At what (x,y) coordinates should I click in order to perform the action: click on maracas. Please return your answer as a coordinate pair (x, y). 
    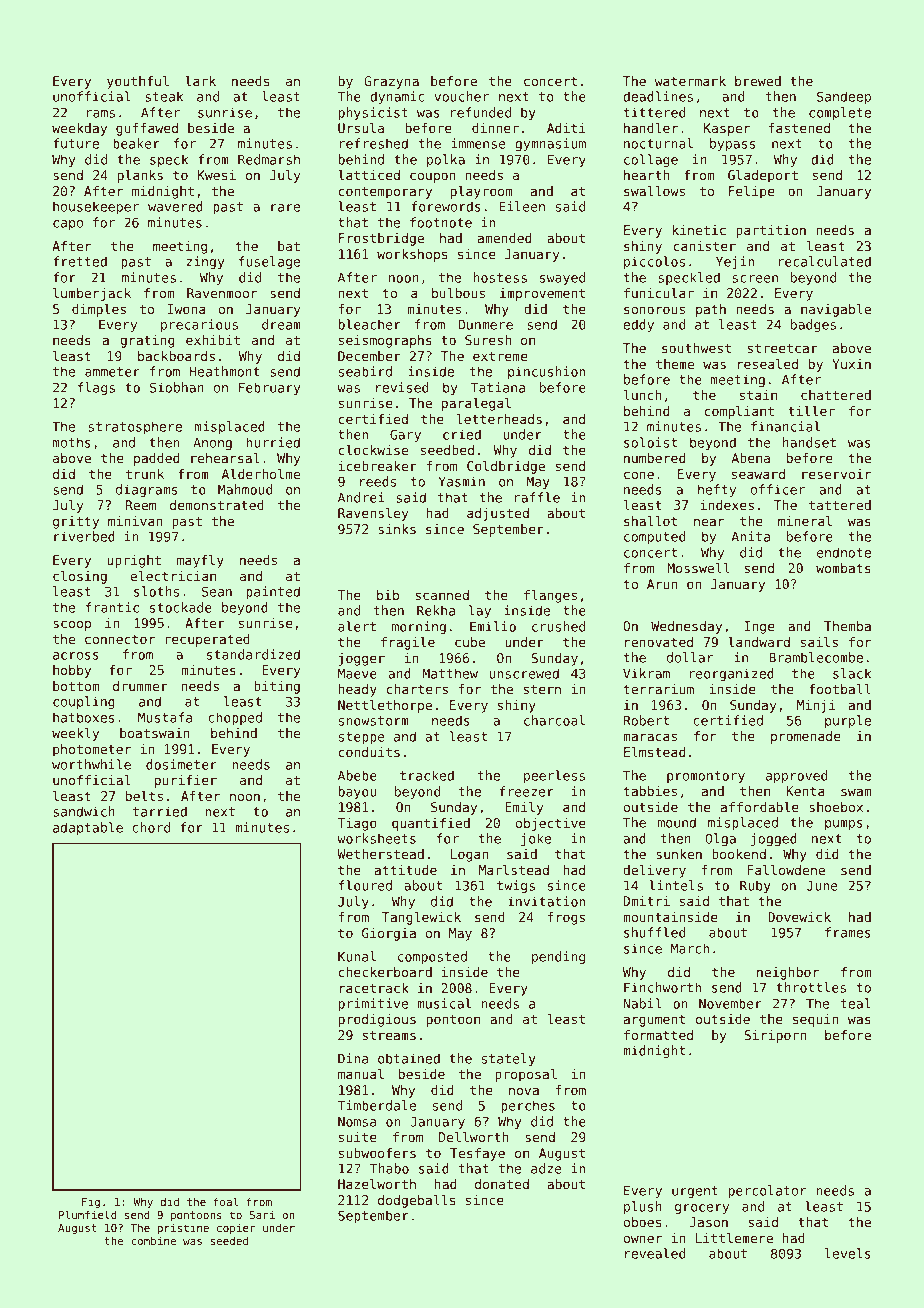
    Looking at the image, I should click on (650, 737).
